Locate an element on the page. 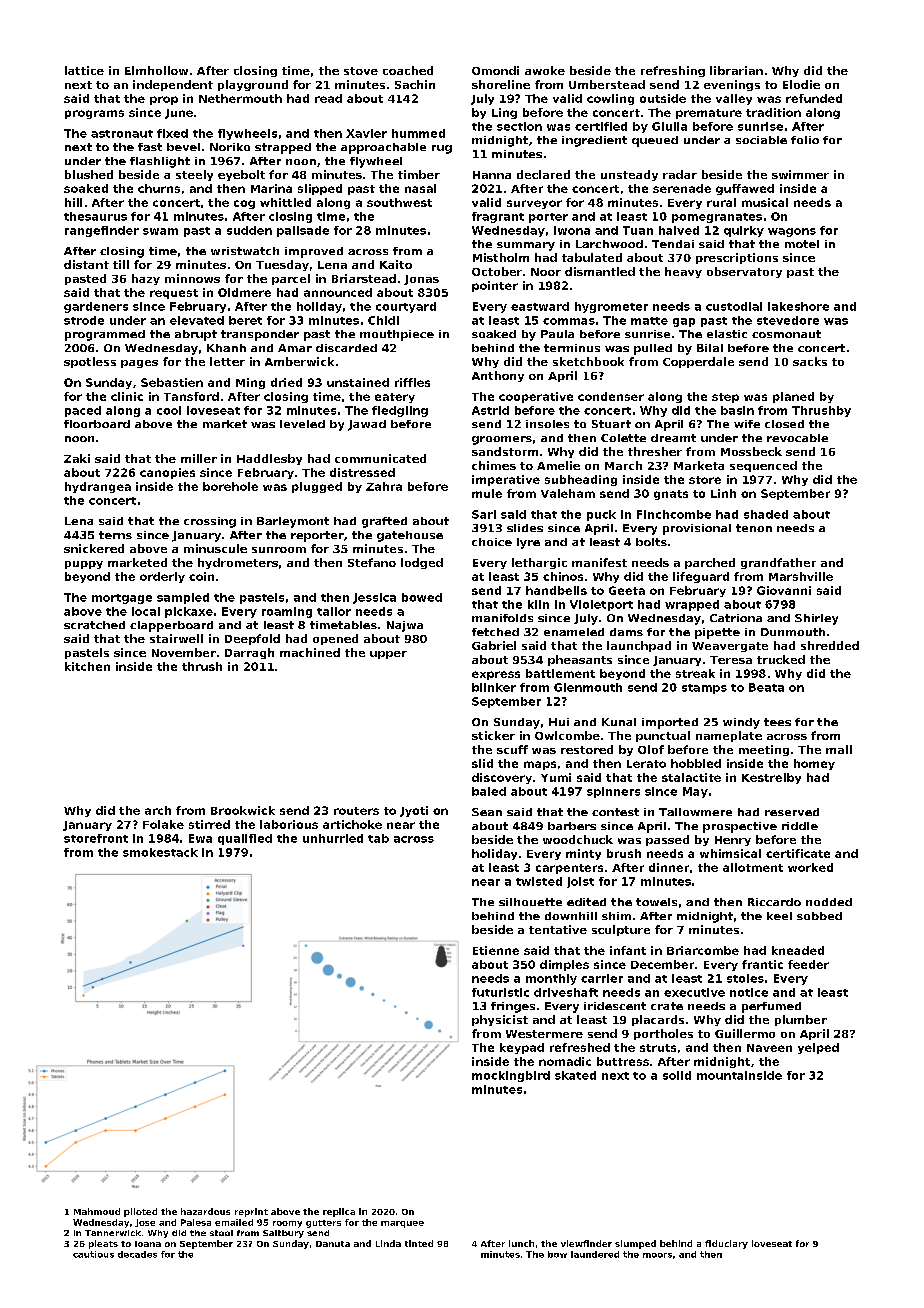  nodded is located at coordinates (829, 902).
